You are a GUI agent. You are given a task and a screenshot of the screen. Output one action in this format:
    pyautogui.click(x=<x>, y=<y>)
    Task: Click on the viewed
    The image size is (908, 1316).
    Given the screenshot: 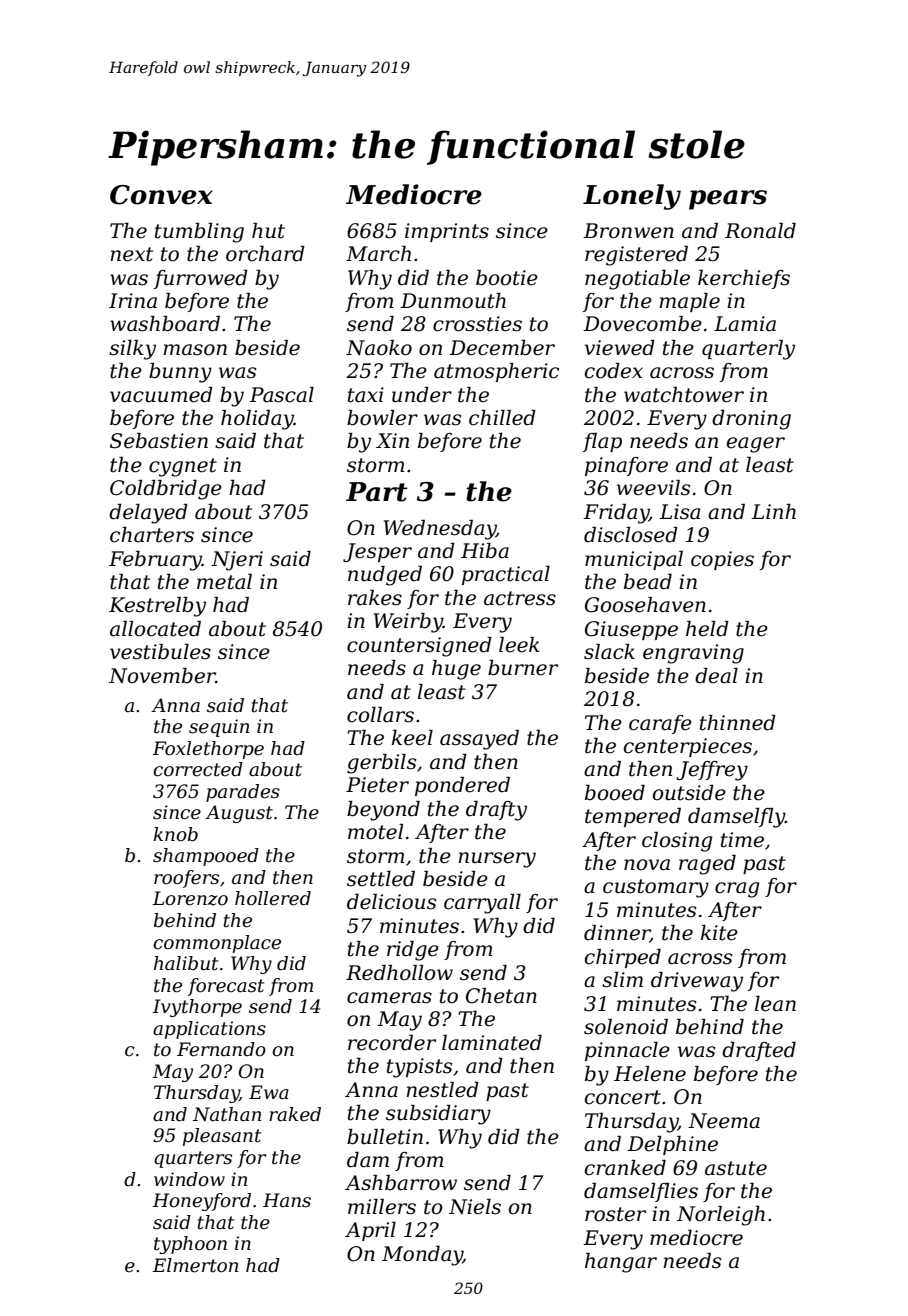 What is the action you would take?
    pyautogui.click(x=620, y=348)
